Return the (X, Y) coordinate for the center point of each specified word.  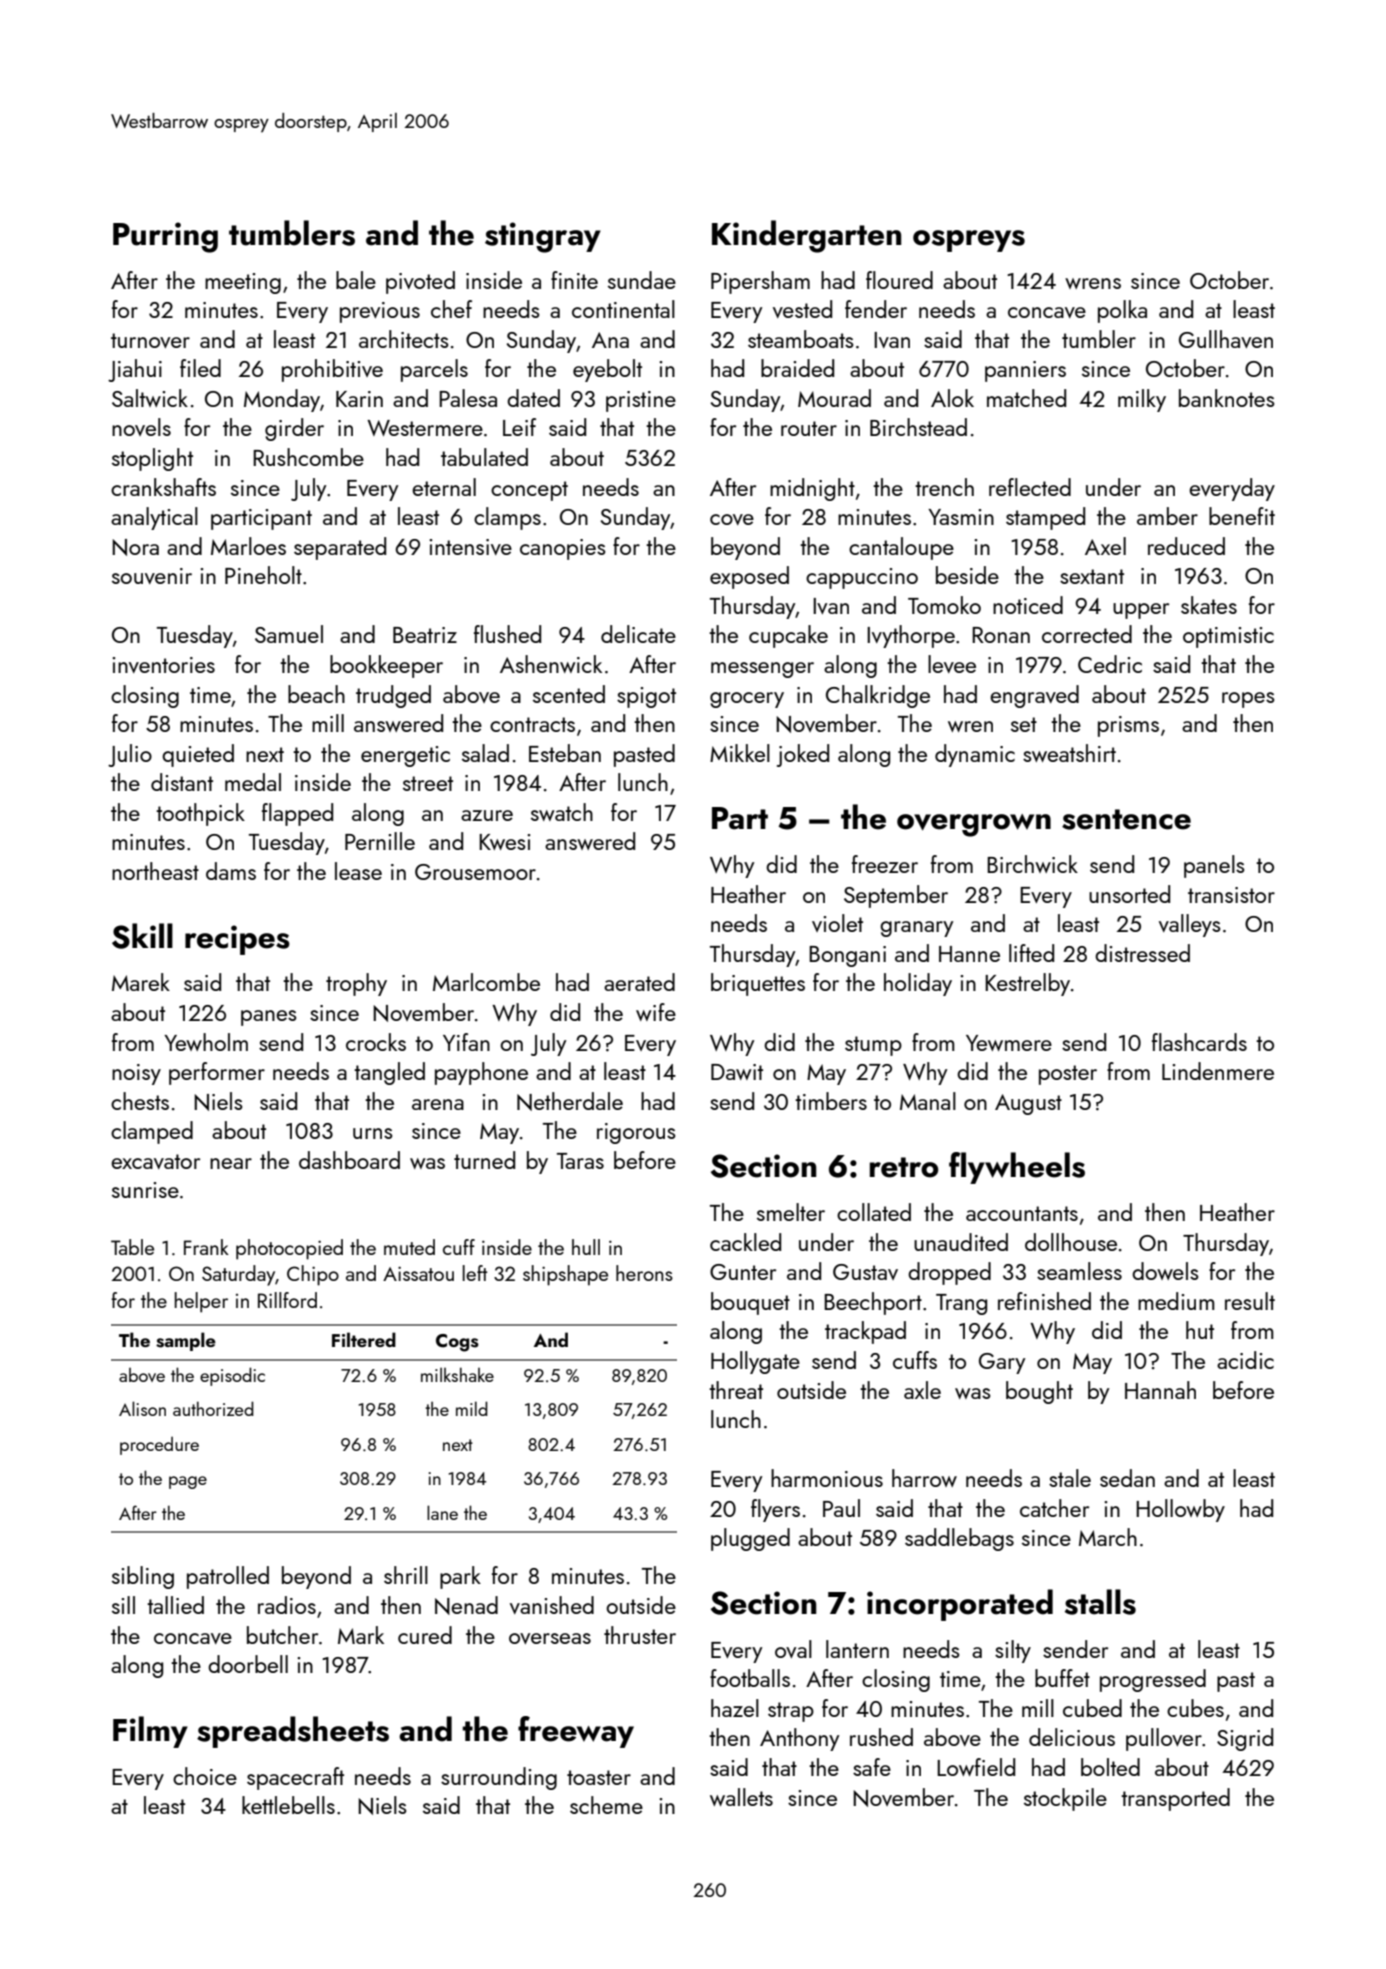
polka (1122, 311)
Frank (206, 1247)
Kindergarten (807, 236)
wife (656, 1012)
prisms (1128, 726)
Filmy (150, 1732)
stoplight (152, 459)
